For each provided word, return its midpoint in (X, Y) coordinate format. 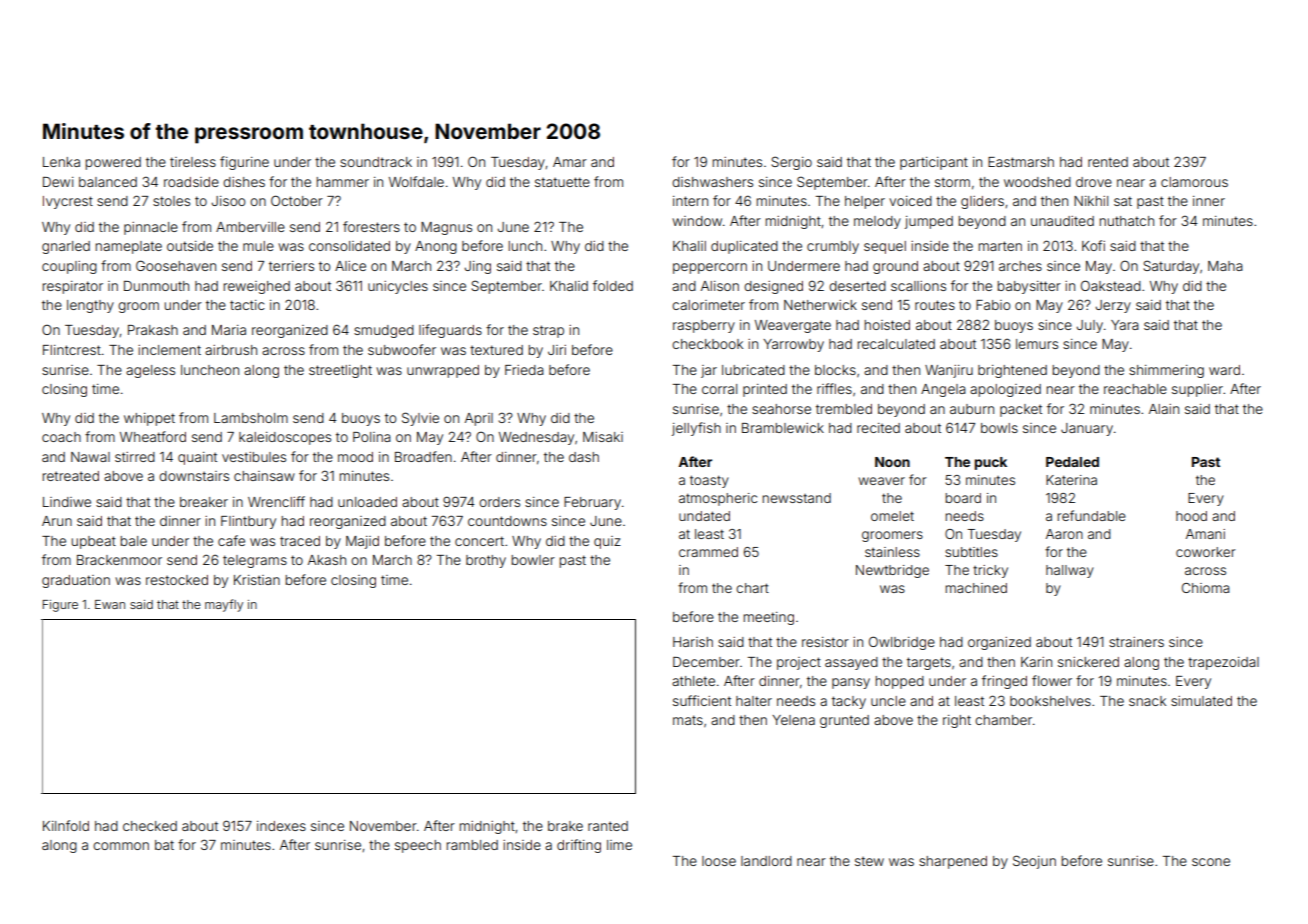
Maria (229, 330)
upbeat (93, 542)
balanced (108, 182)
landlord (766, 861)
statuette (562, 182)
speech (418, 846)
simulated (1201, 701)
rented (1108, 162)
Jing (478, 267)
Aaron (1064, 534)
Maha (1225, 266)
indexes (281, 826)
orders (499, 502)
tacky (849, 702)
